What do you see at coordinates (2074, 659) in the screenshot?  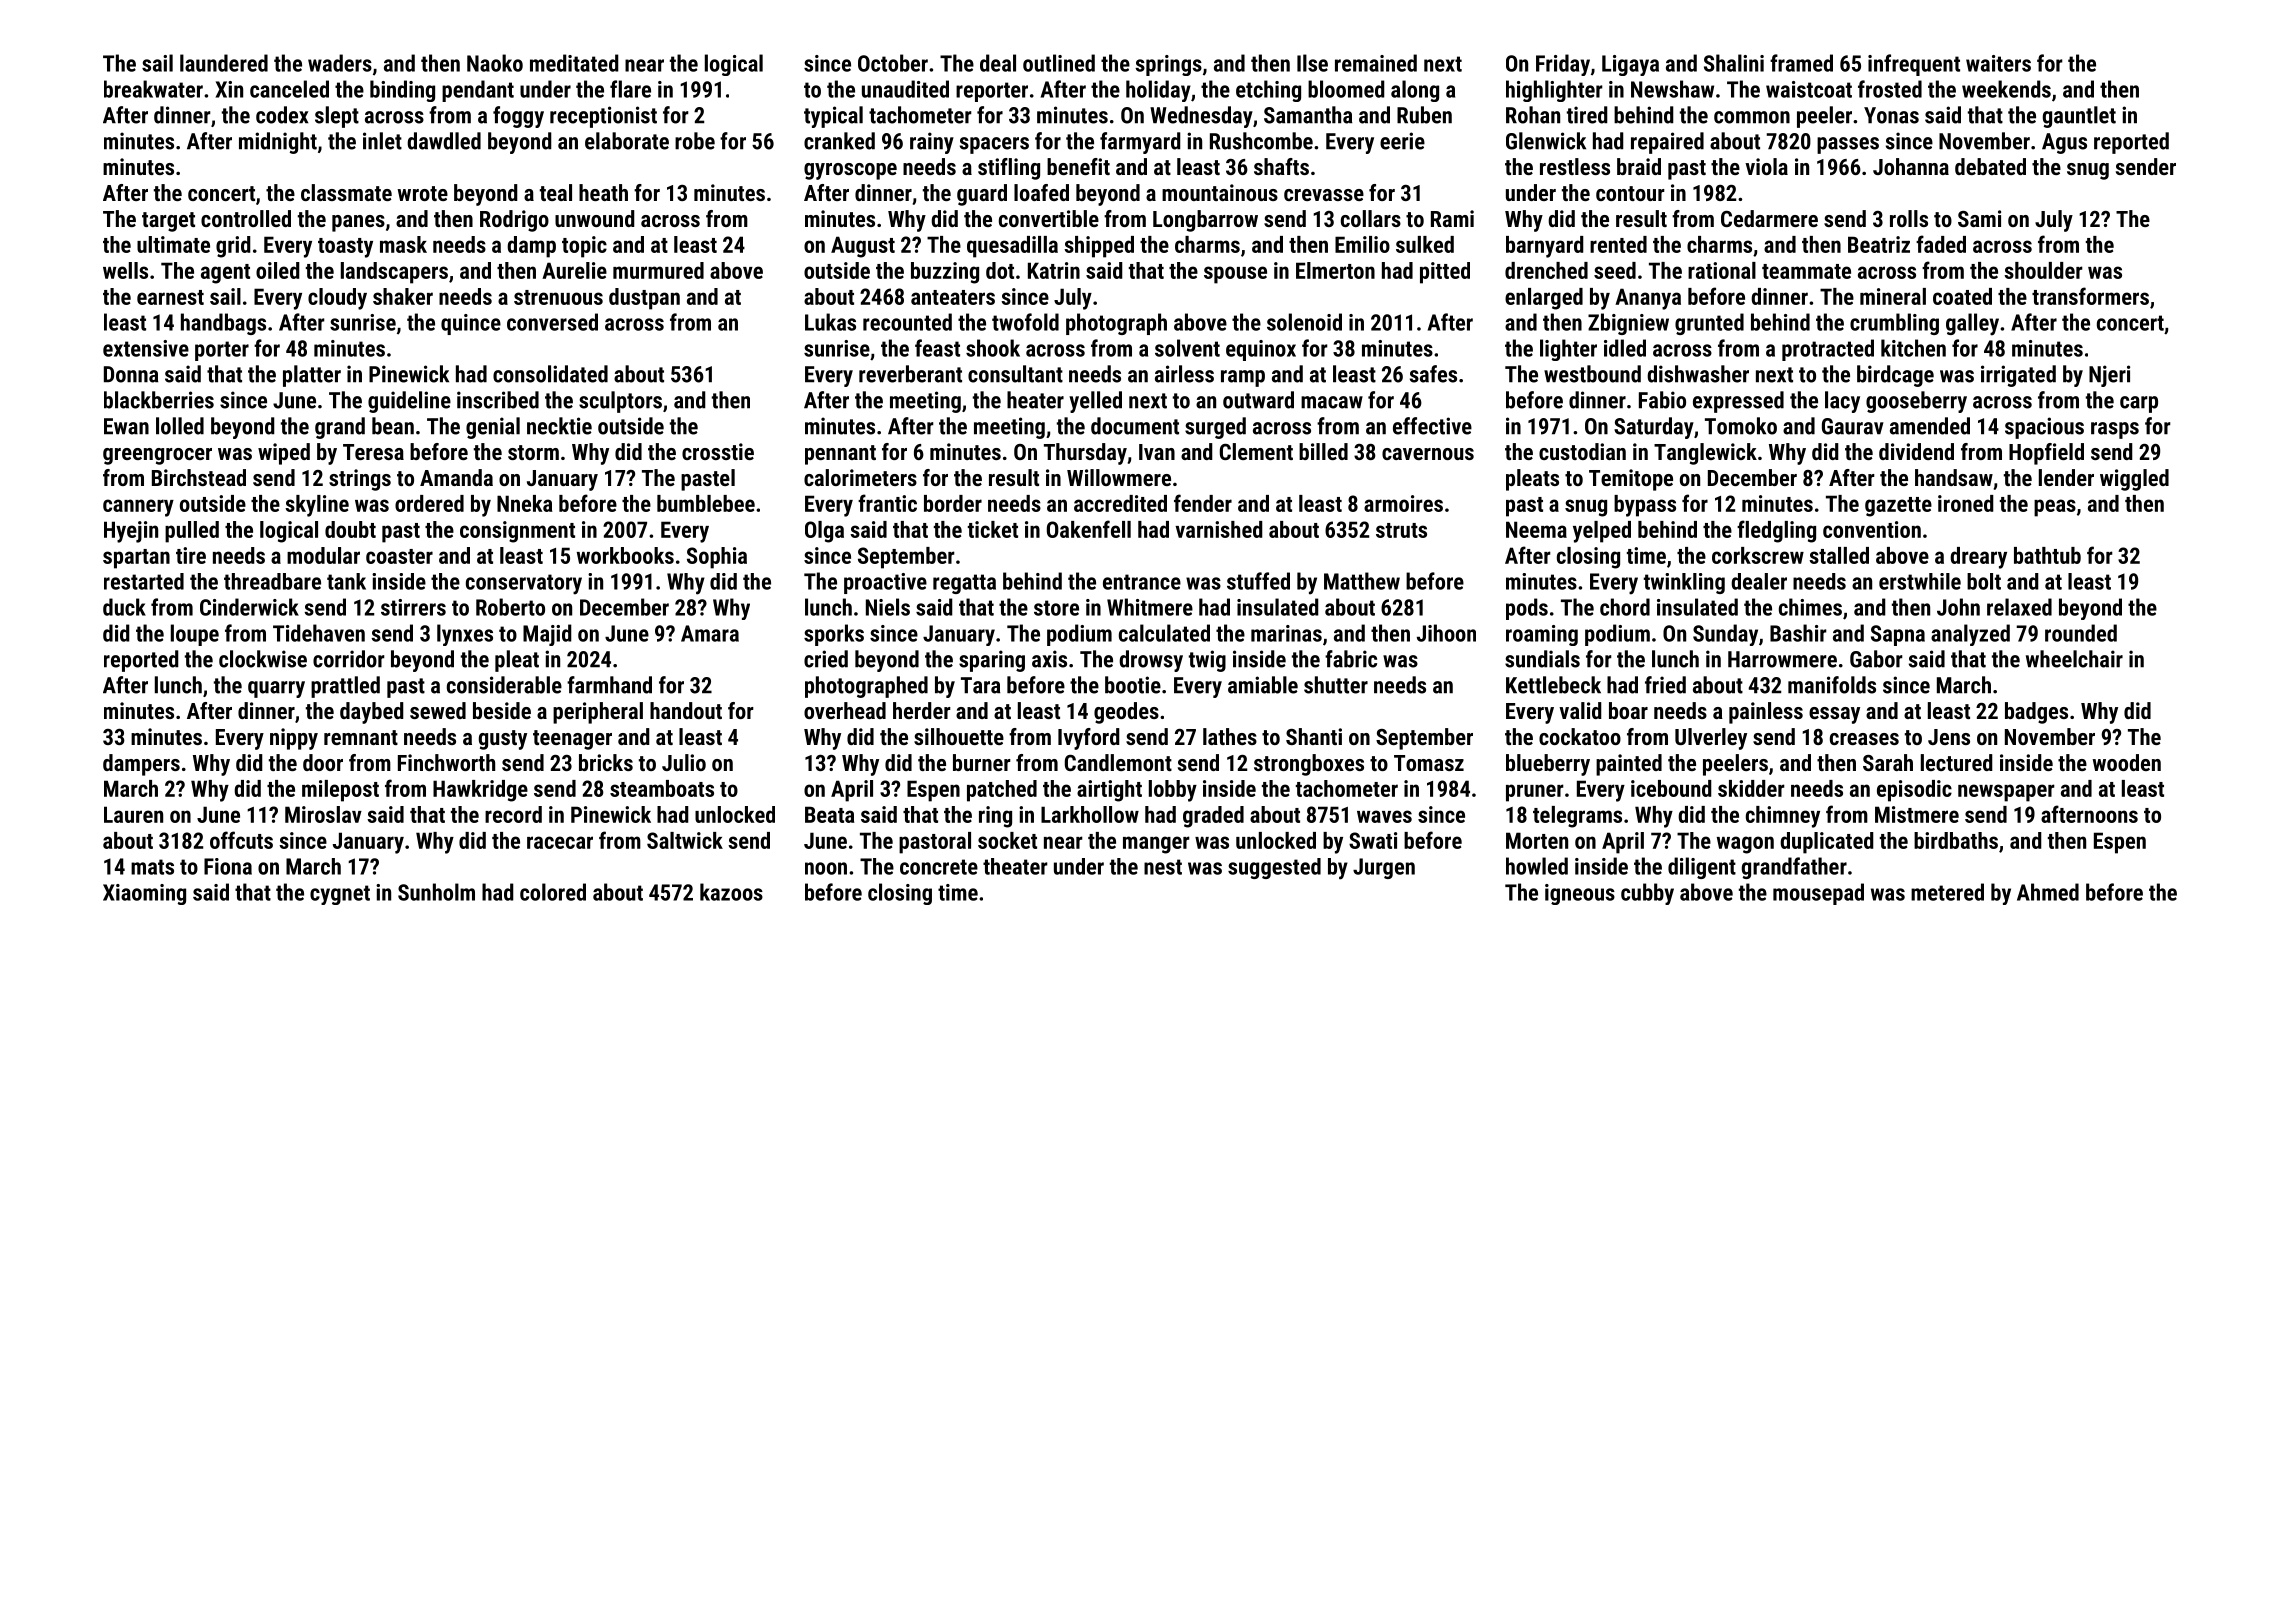 I see `wheelchair` at bounding box center [2074, 659].
